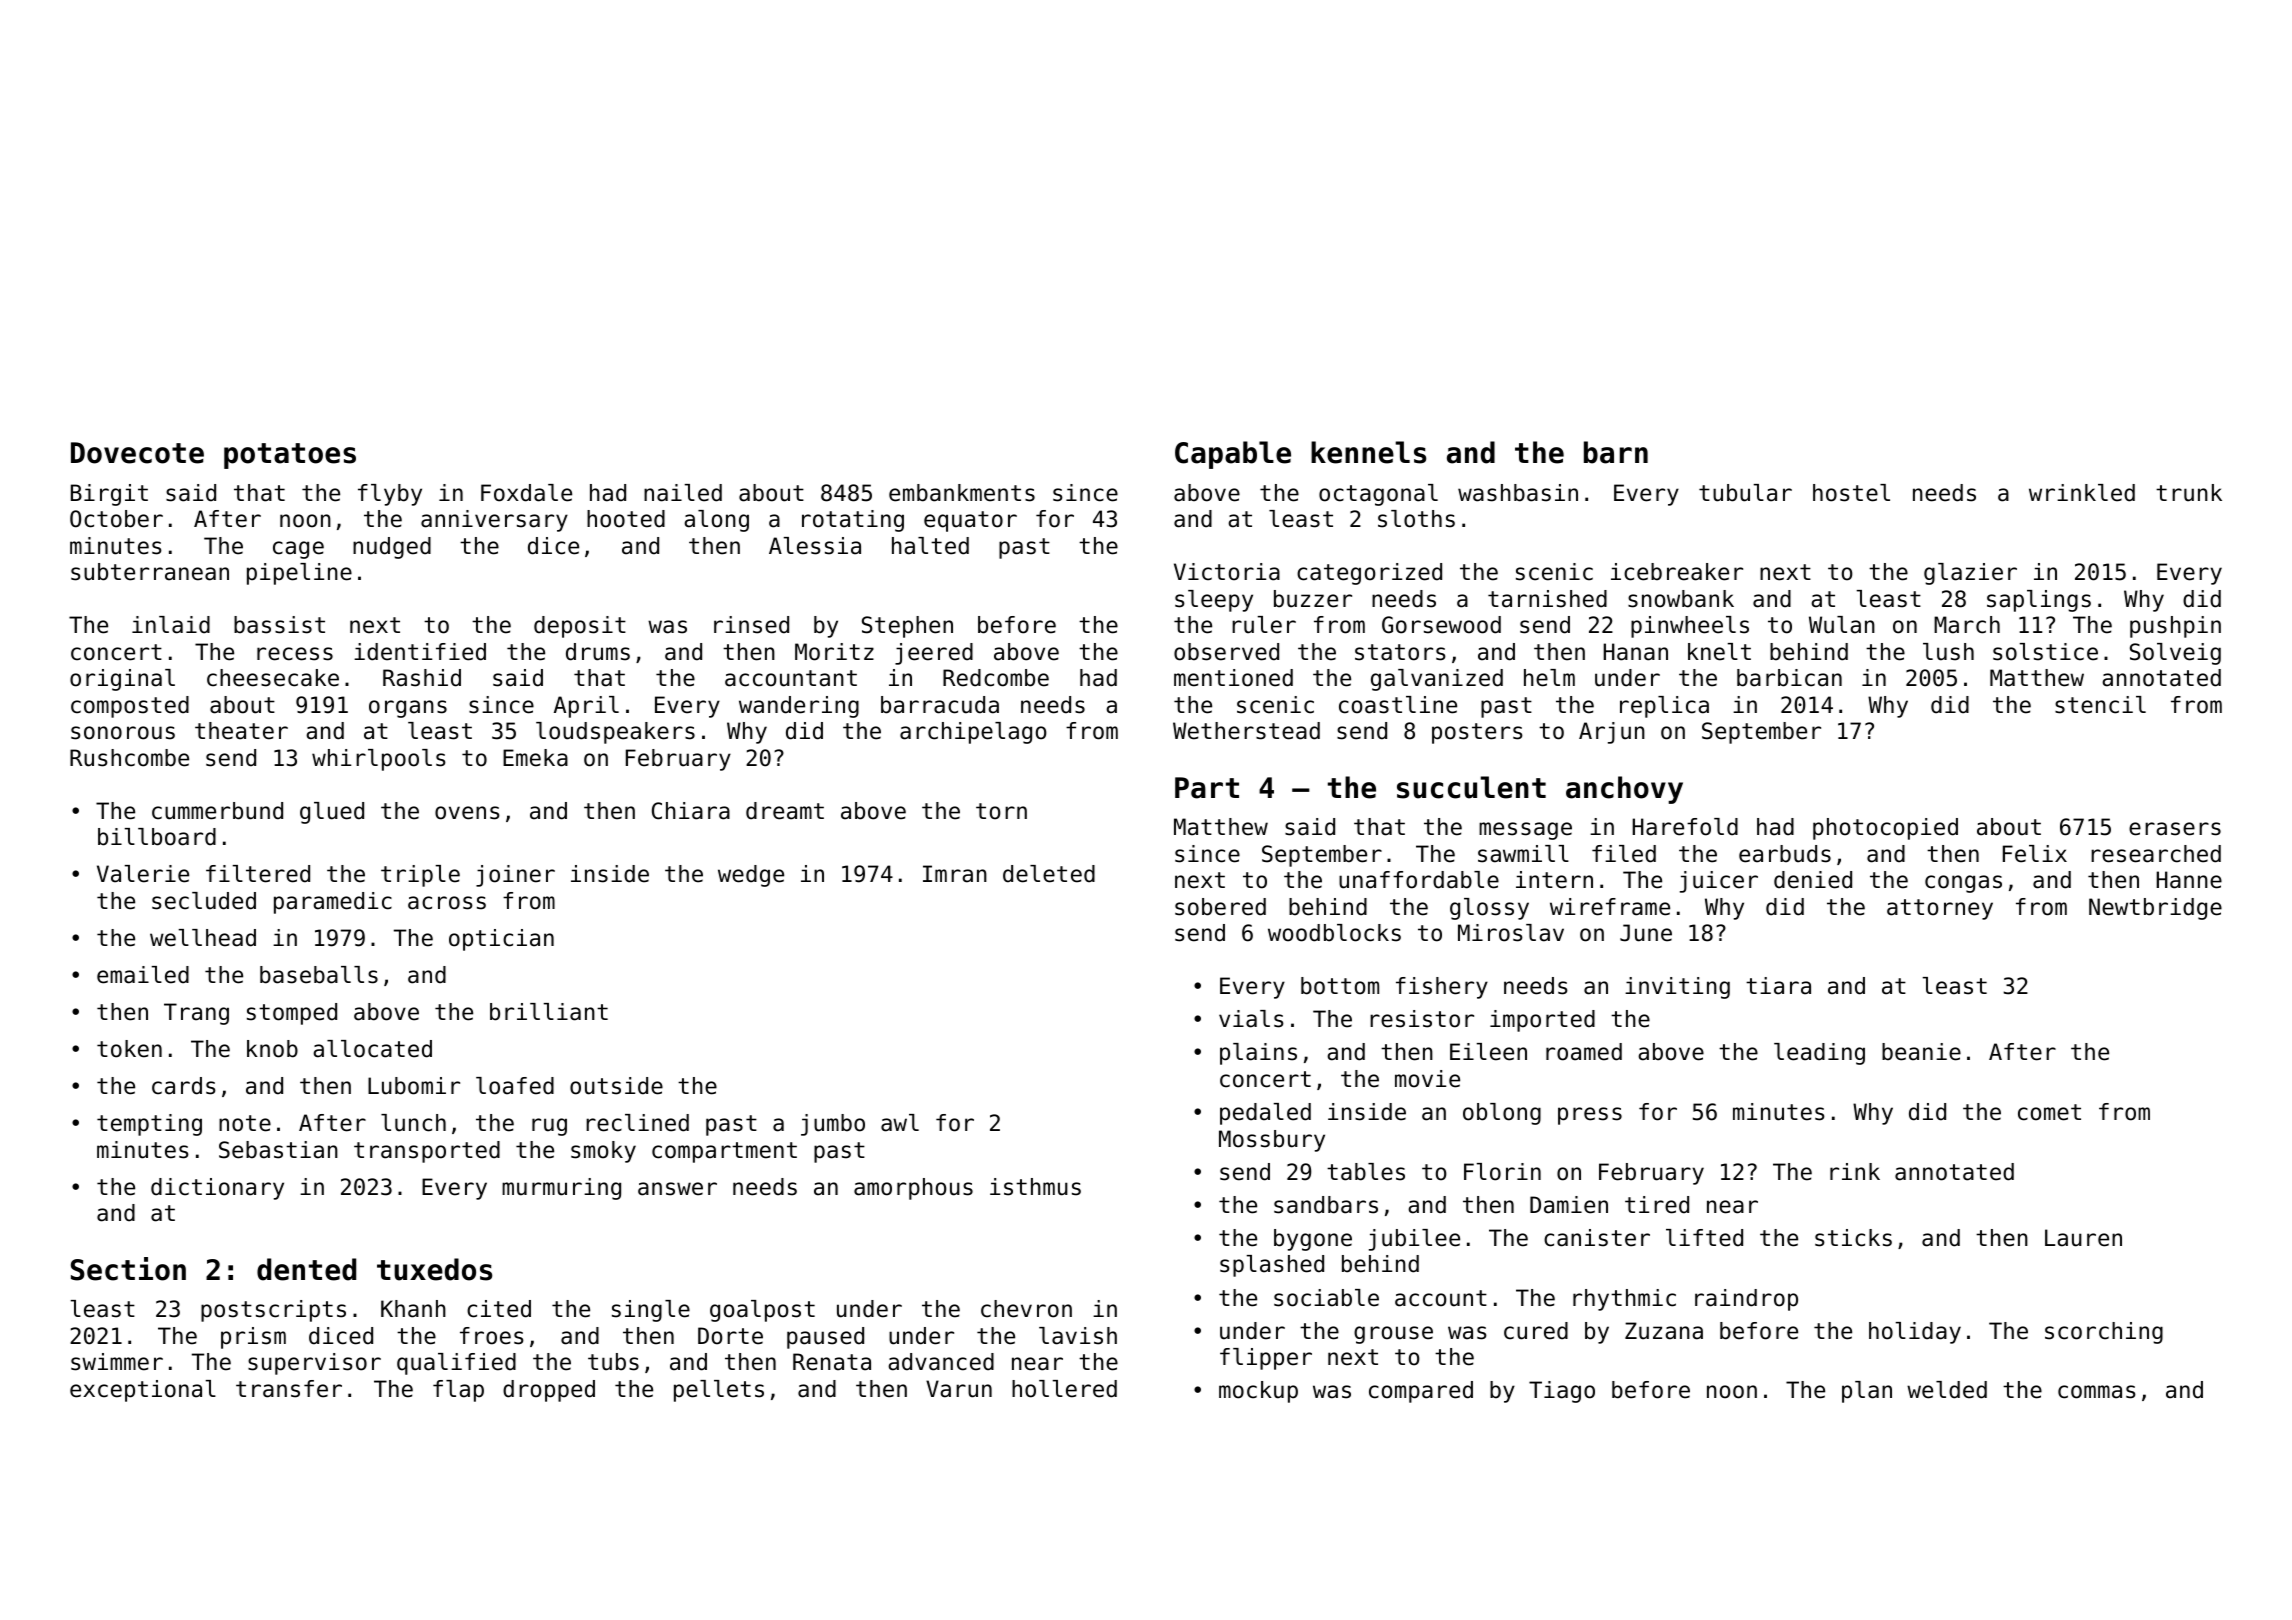 The image size is (2292, 1620). I want to click on Wetherstead, so click(1246, 731).
